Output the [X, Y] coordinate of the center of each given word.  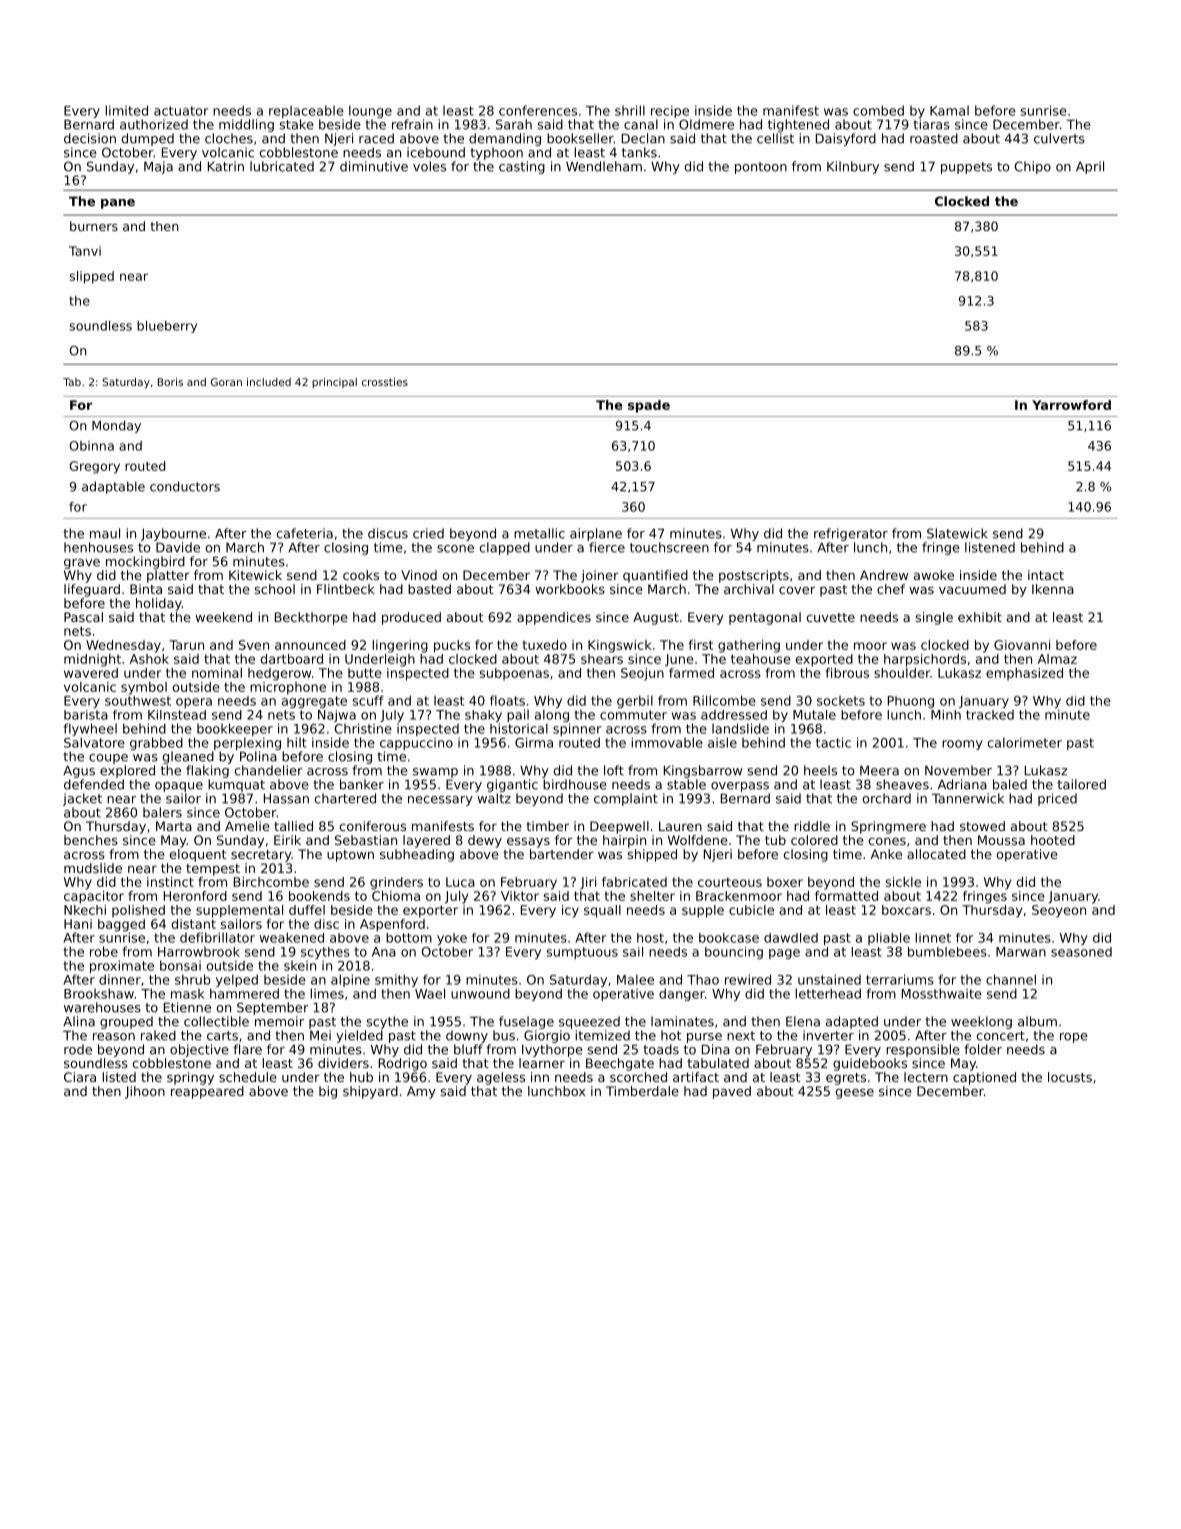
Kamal [949, 110]
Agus [79, 771]
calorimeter [1025, 742]
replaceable [306, 111]
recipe [670, 111]
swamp [435, 773]
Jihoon [145, 1092]
